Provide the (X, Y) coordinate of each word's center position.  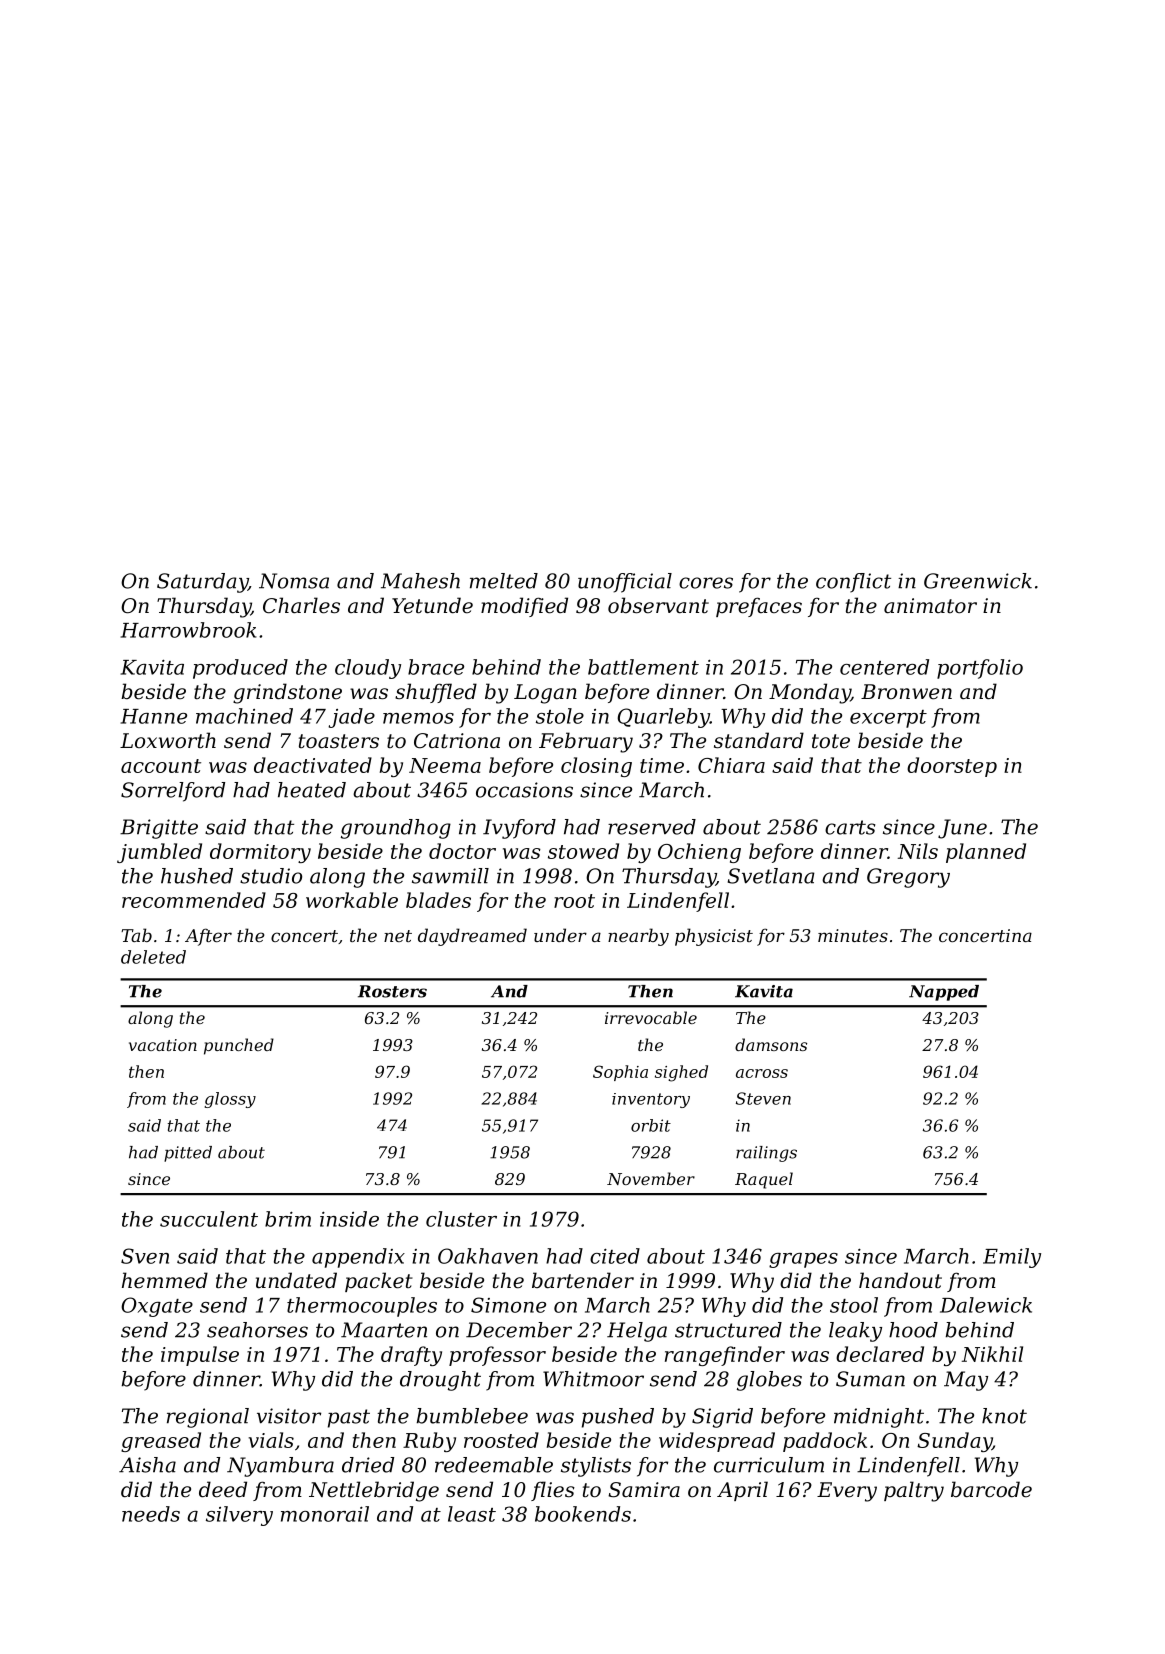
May (966, 1381)
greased (161, 1442)
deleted (153, 957)
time (662, 765)
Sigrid (722, 1418)
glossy (230, 1100)
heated (312, 790)
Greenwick (978, 581)
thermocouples (362, 1307)
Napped (944, 993)
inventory (651, 1100)
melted (504, 581)
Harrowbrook (188, 630)
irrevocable (651, 1017)
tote (831, 741)
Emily (1012, 1258)
